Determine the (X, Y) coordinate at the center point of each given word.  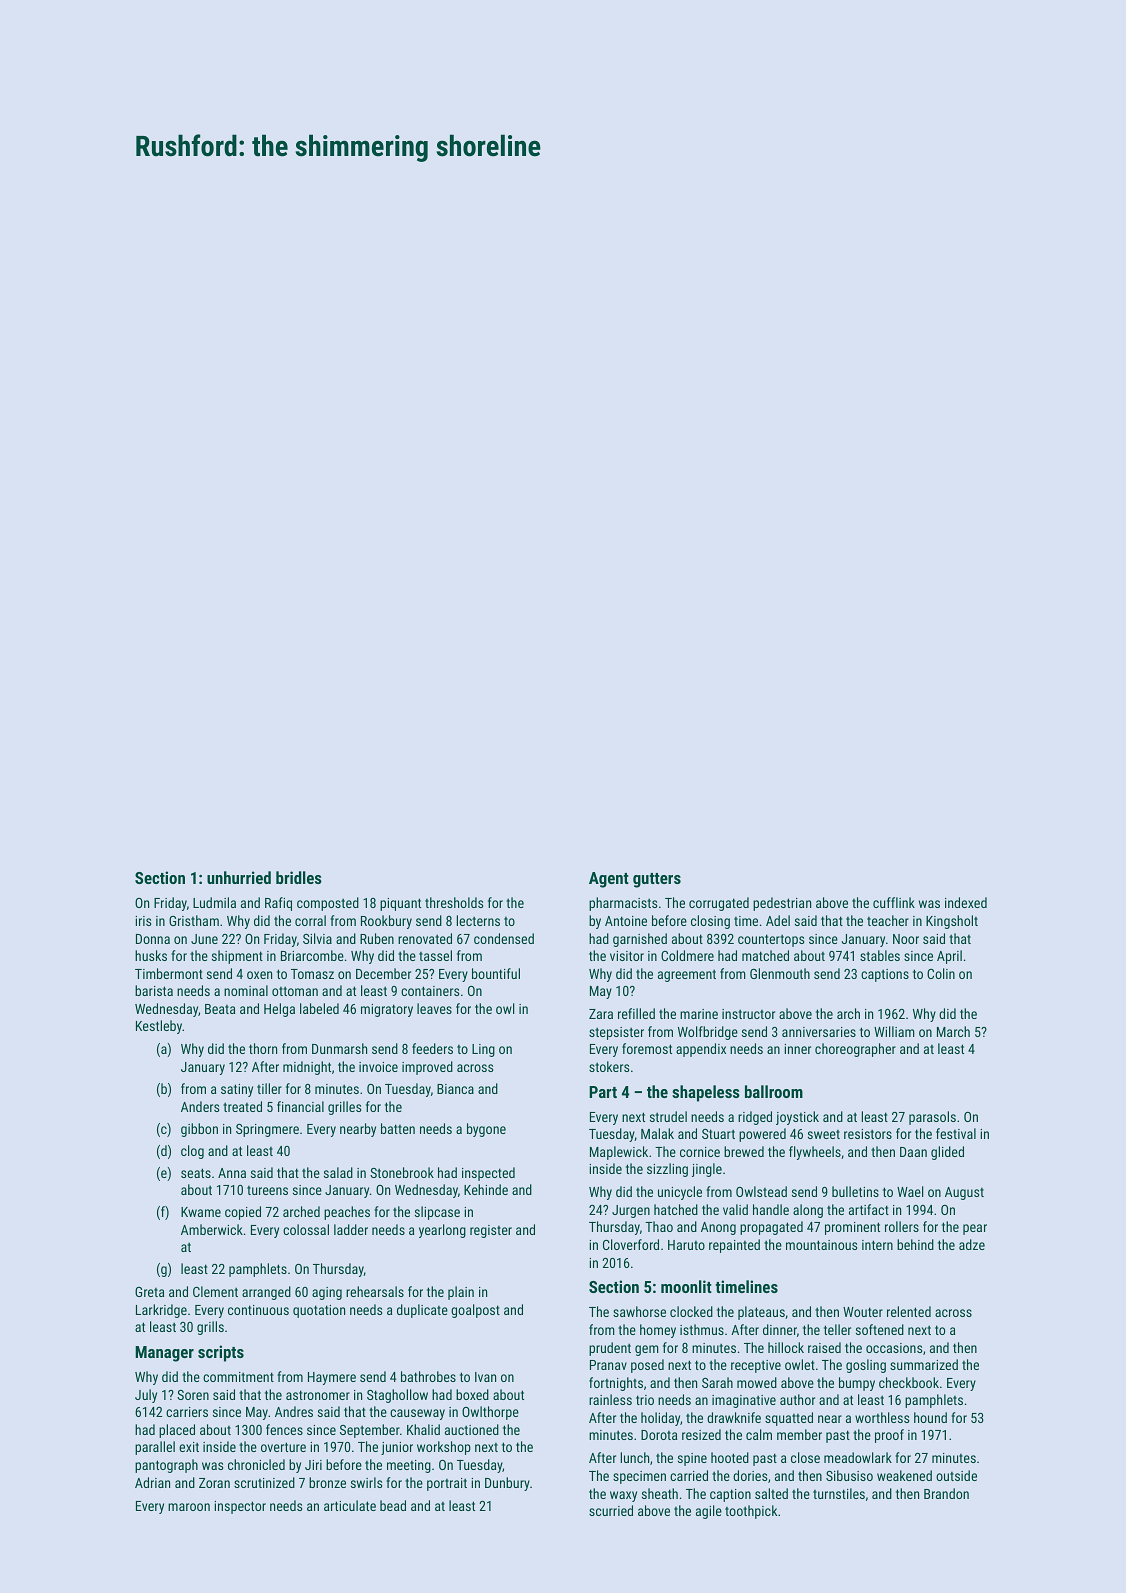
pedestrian (782, 904)
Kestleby (159, 1027)
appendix (701, 1050)
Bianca (455, 1089)
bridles (299, 877)
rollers (902, 1226)
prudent (610, 1349)
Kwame (201, 1212)
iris (143, 921)
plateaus (761, 1313)
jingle (707, 1170)
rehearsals (375, 1291)
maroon (189, 1507)
